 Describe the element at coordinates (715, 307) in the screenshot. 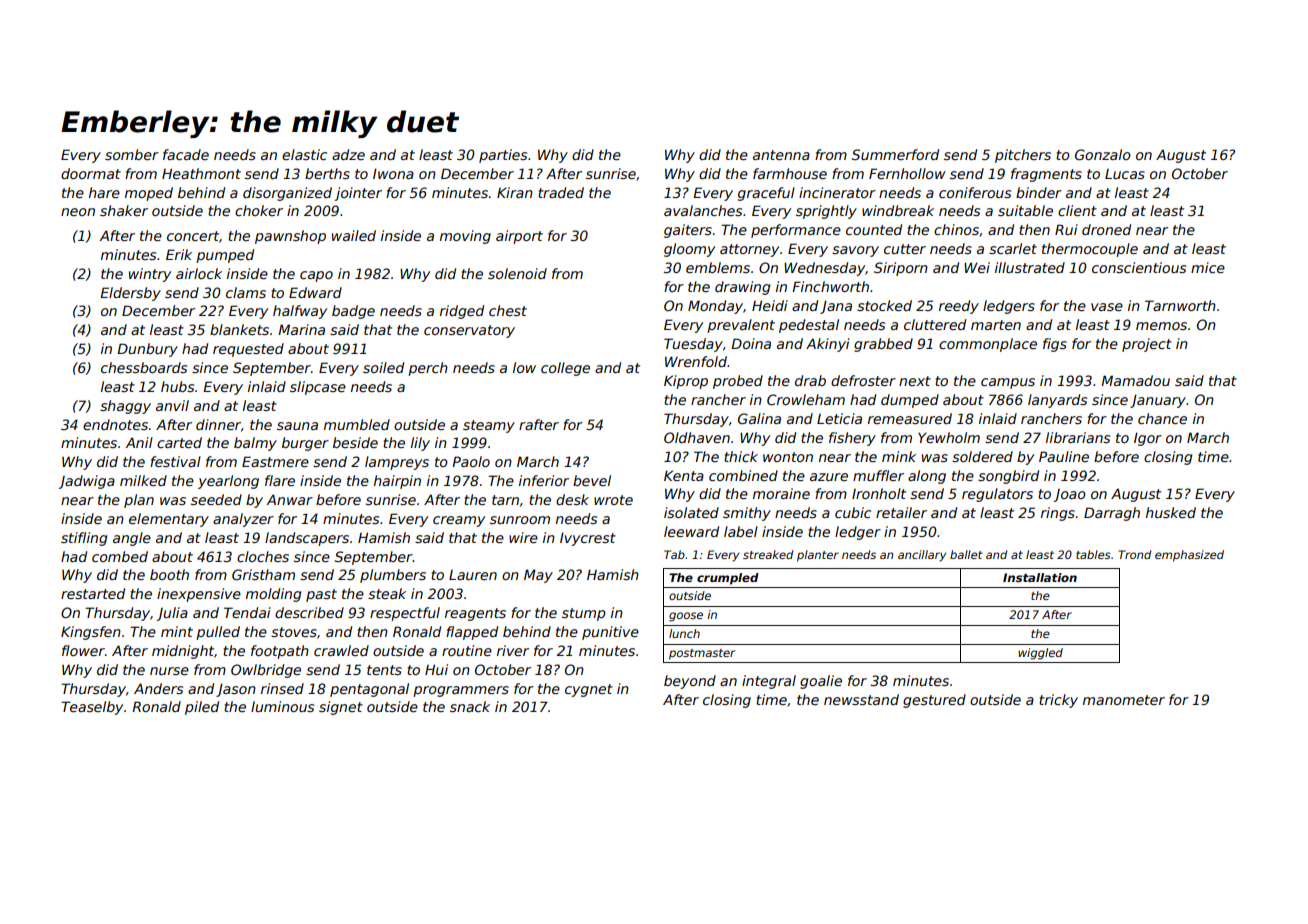

I see `Monday` at that location.
